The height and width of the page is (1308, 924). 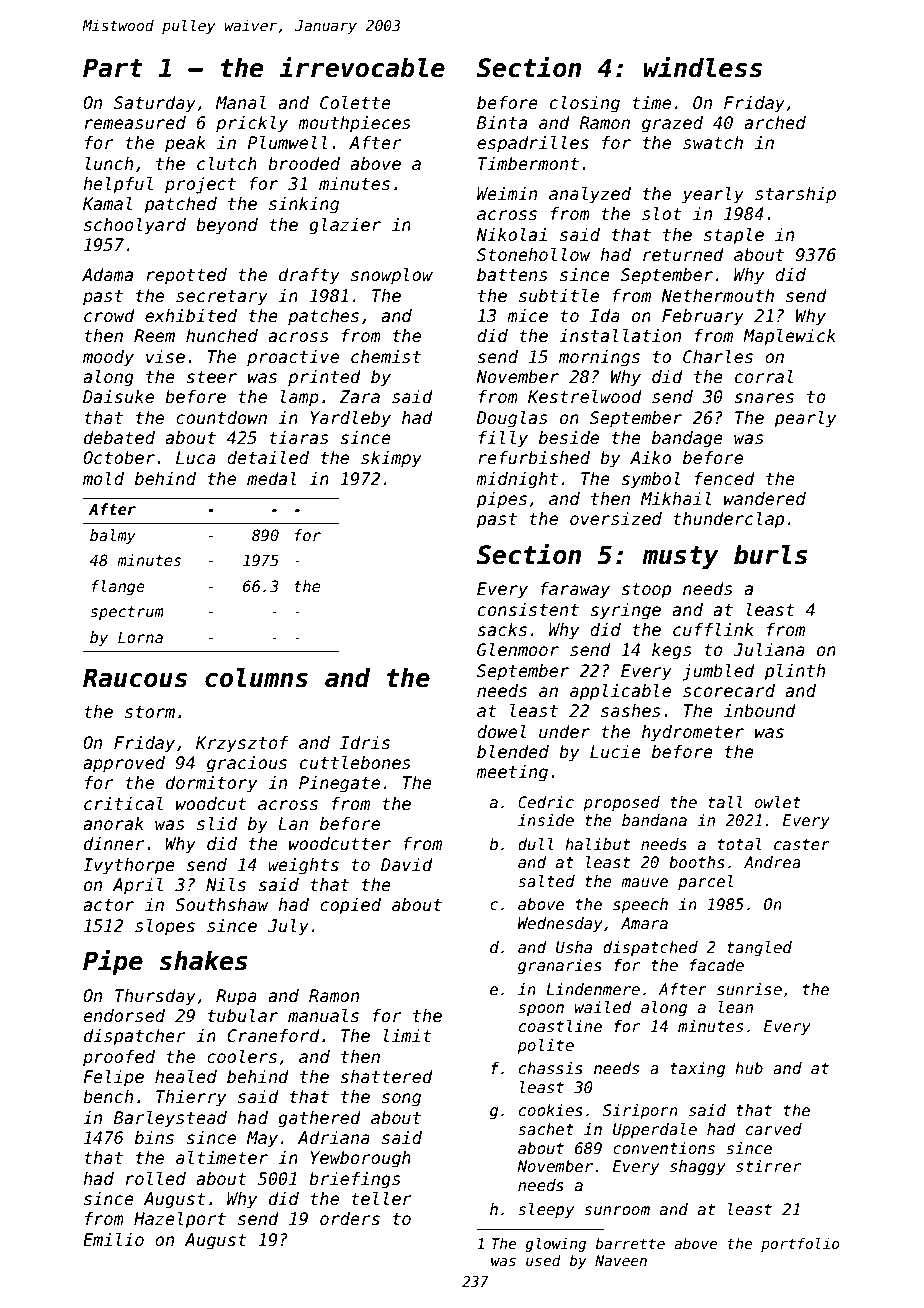 What do you see at coordinates (646, 591) in the page?
I see `stoop` at bounding box center [646, 591].
